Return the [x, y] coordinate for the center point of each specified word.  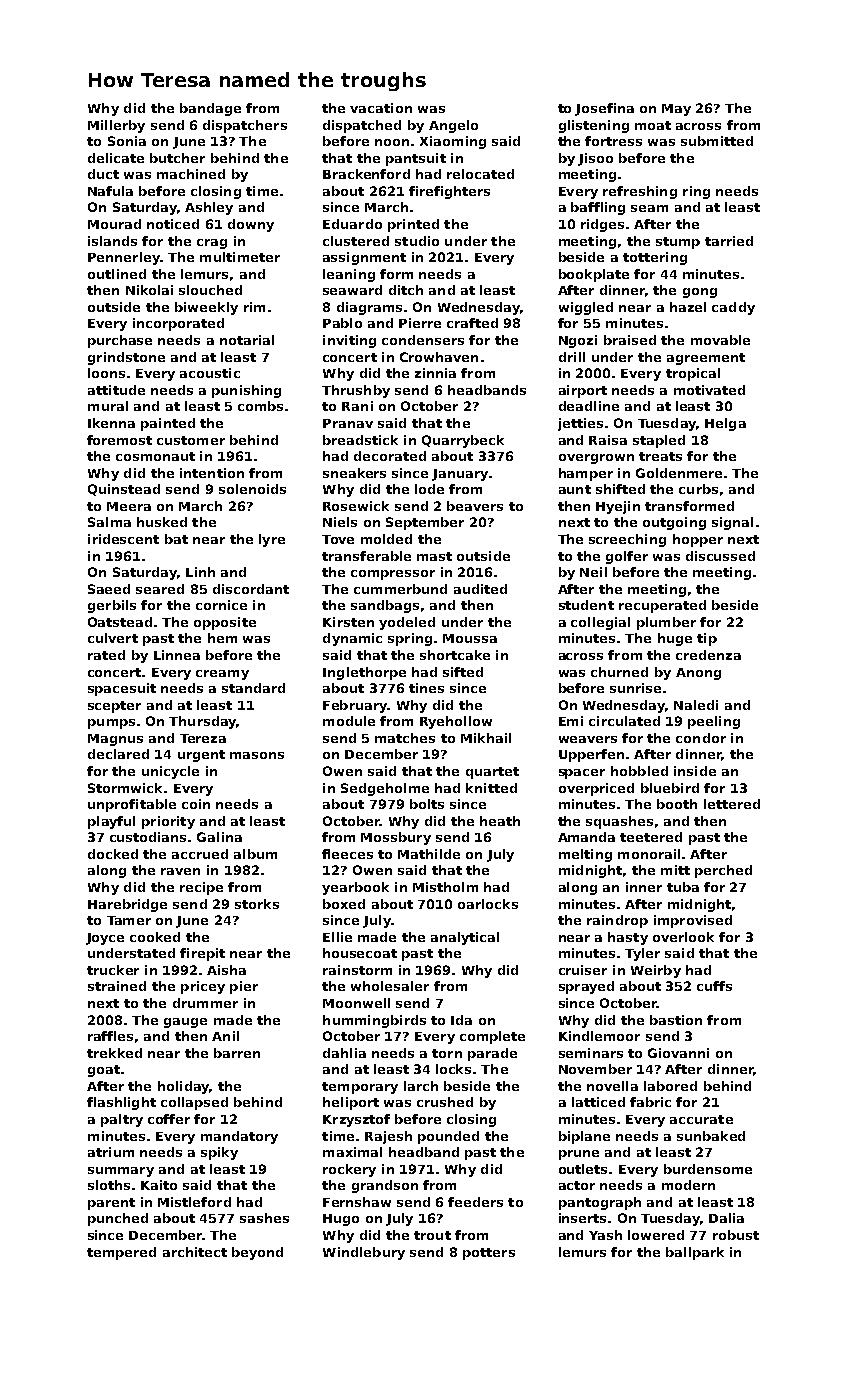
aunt [575, 489]
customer [191, 440]
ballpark [695, 1253]
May [676, 110]
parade [492, 1054]
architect [195, 1252]
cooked [155, 937]
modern [688, 1185]
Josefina [604, 109]
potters [489, 1254]
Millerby [116, 126]
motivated [709, 390]
